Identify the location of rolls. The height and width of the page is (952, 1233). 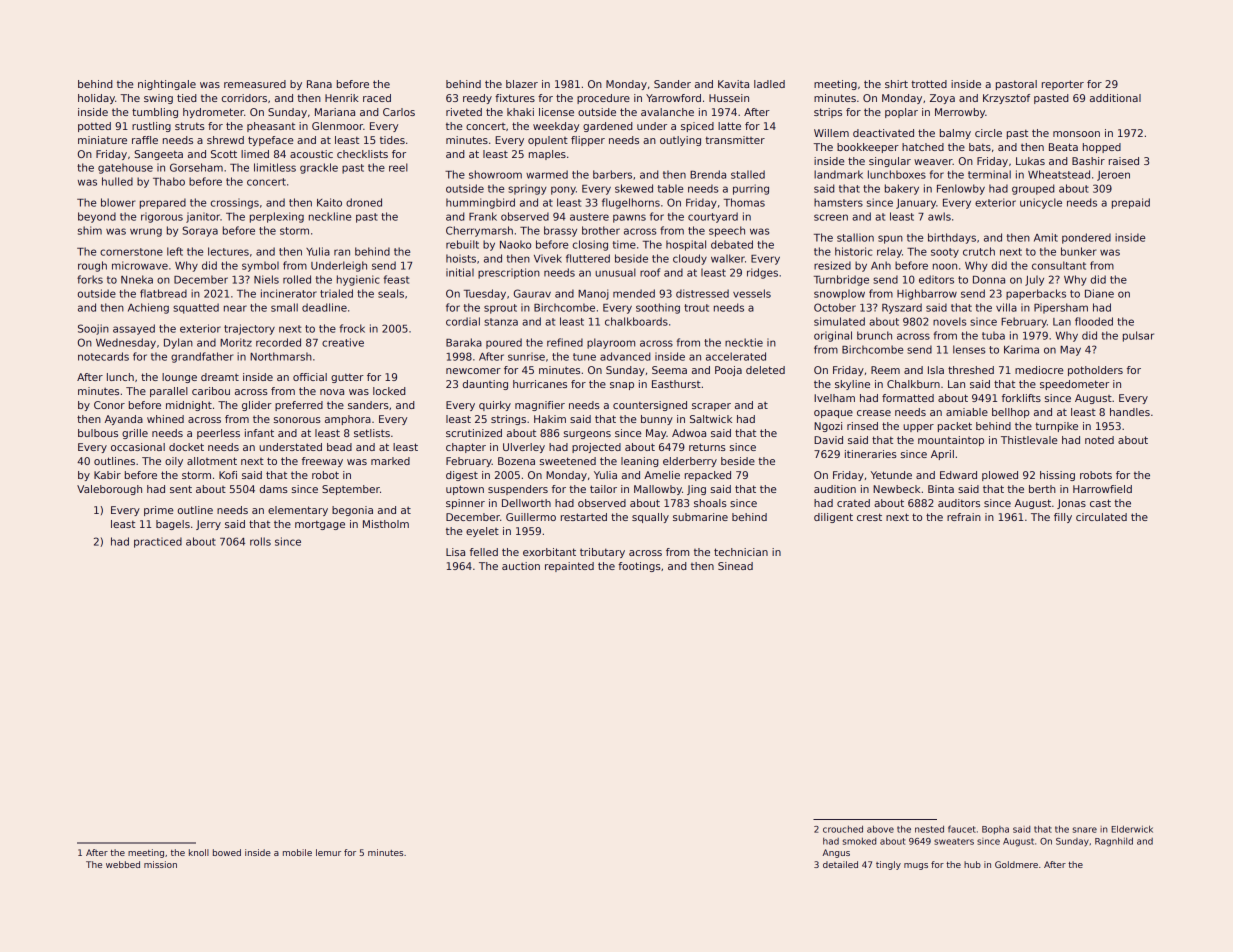
(260, 541).
